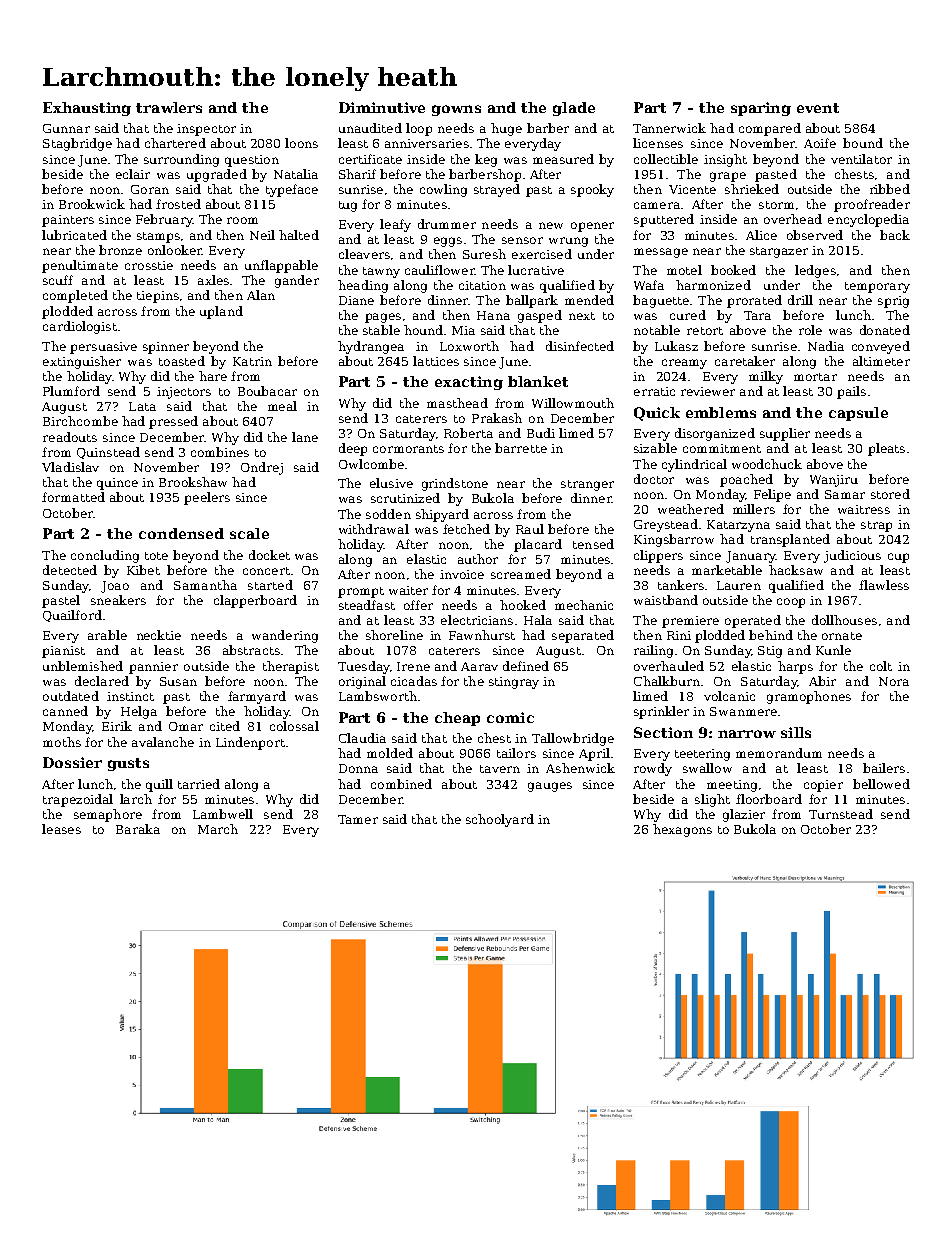 This screenshot has width=952, height=1233. What do you see at coordinates (267, 391) in the screenshot?
I see `Boubacar` at bounding box center [267, 391].
